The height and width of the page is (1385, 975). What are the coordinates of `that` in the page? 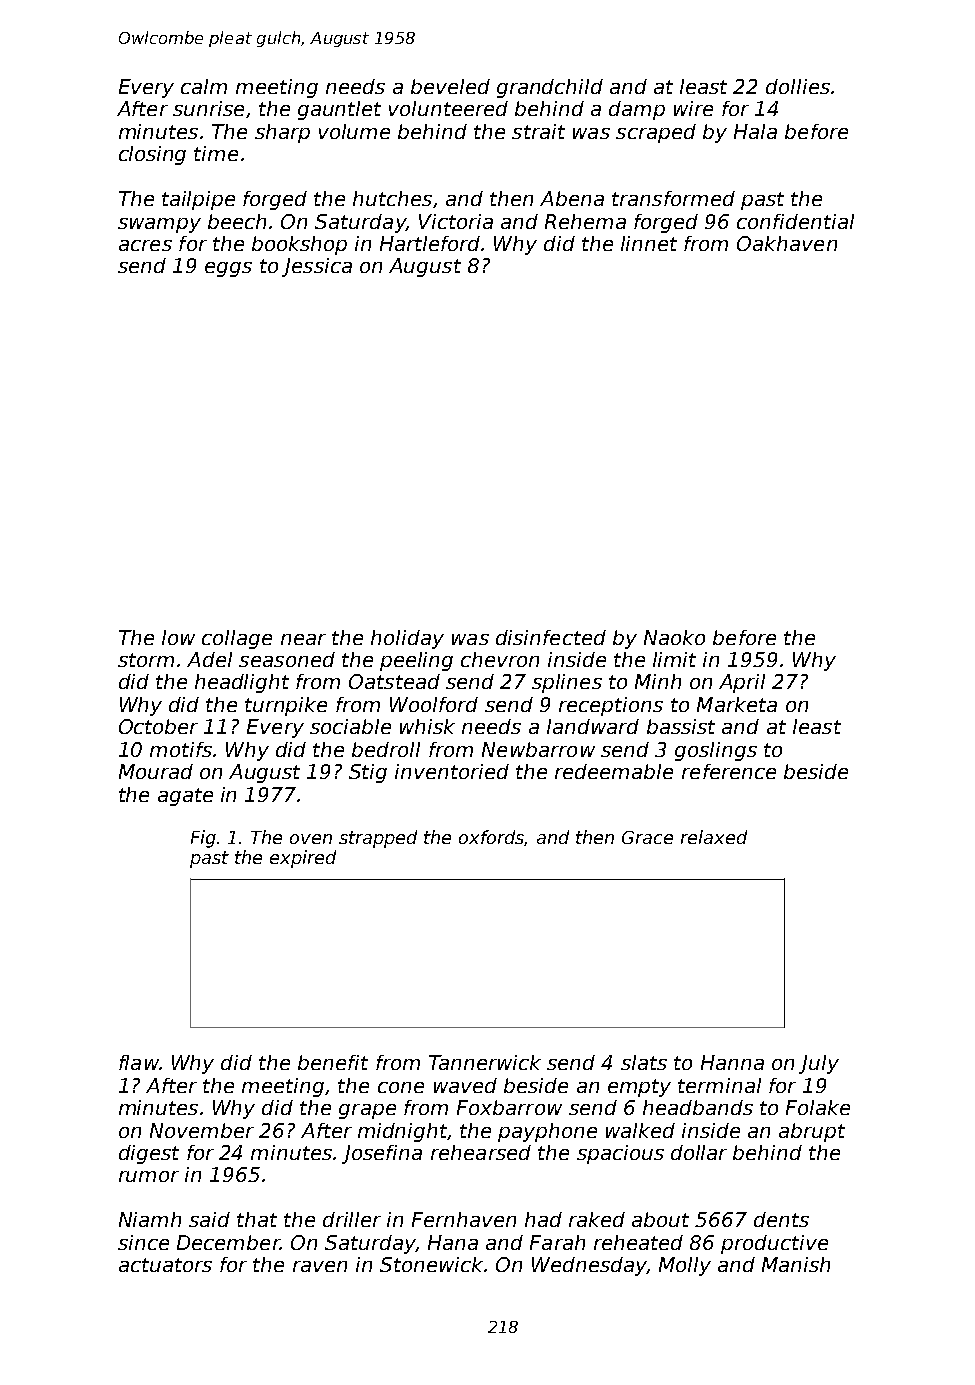 It's located at (257, 1219).
